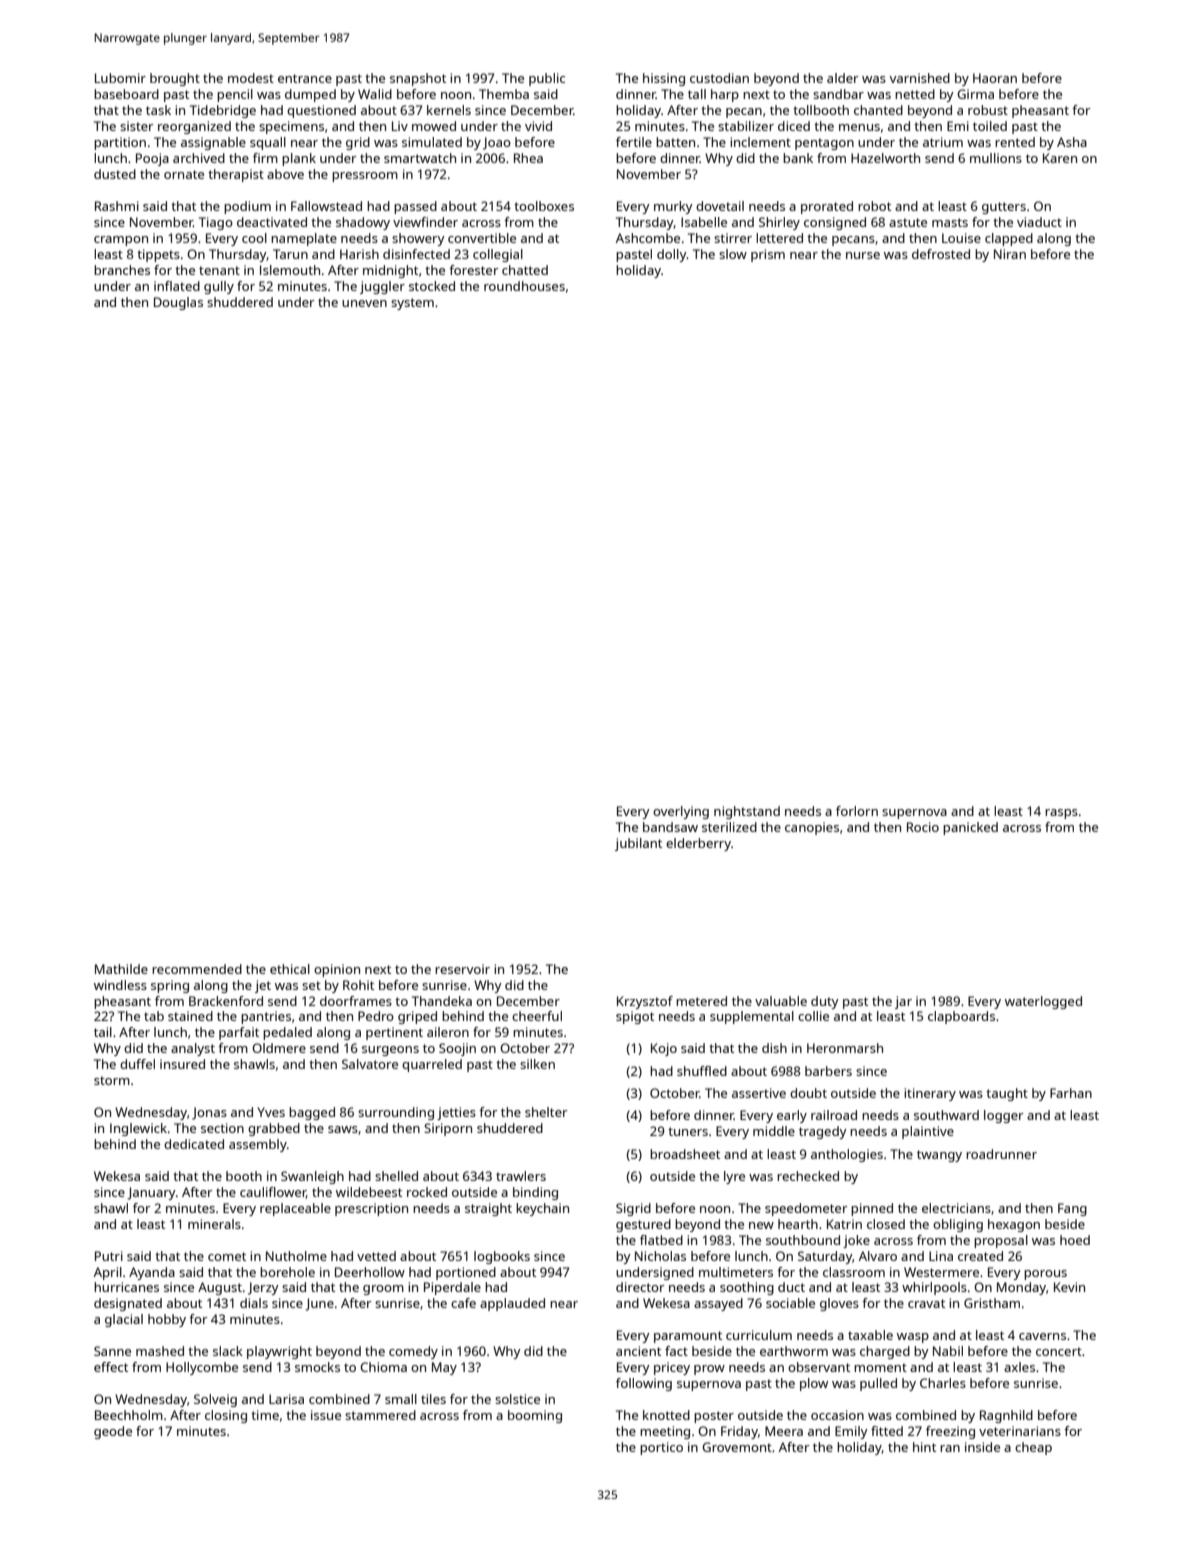  What do you see at coordinates (719, 78) in the image?
I see `custodian` at bounding box center [719, 78].
